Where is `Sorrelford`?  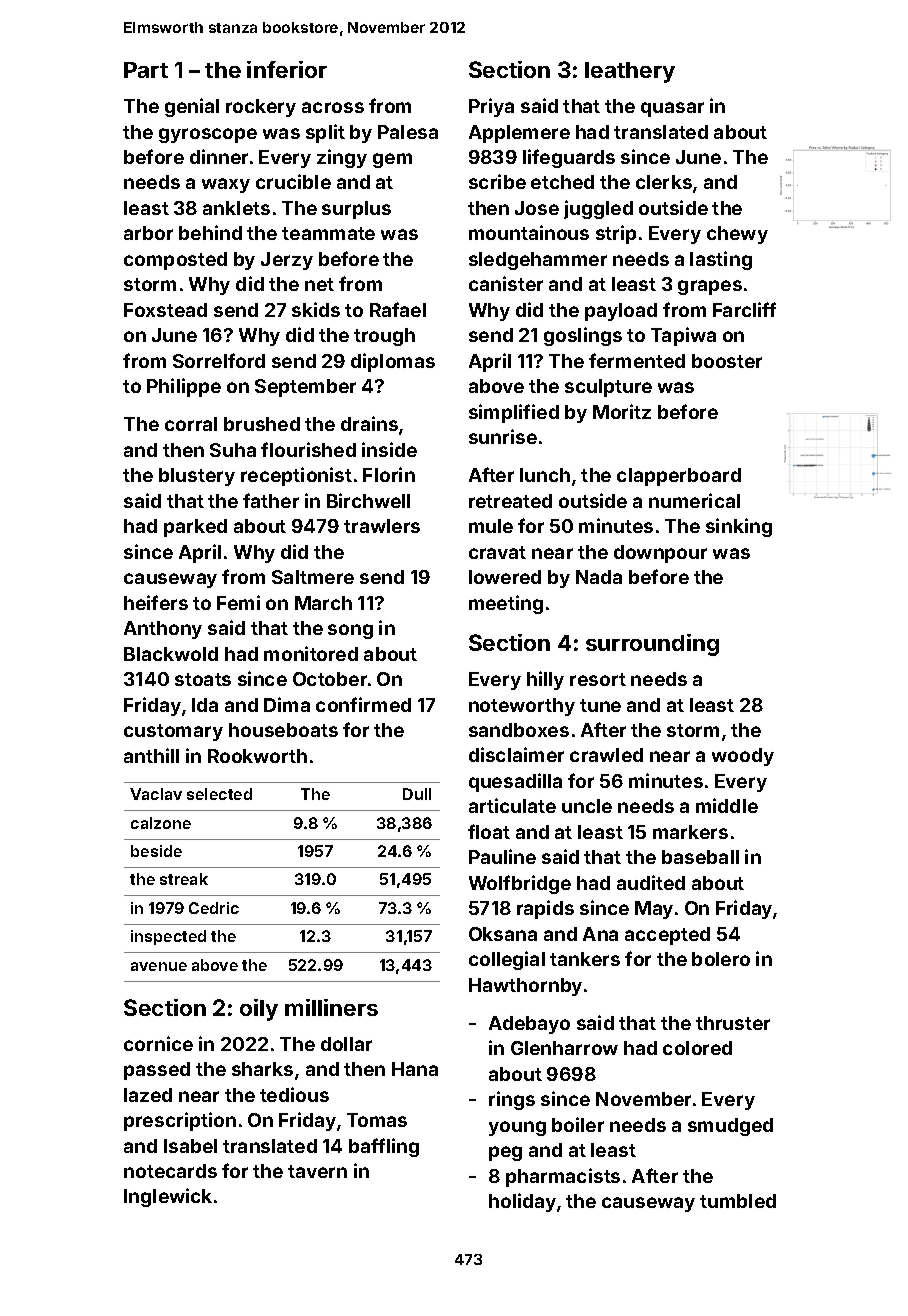
Sorrelford is located at coordinates (219, 360).
